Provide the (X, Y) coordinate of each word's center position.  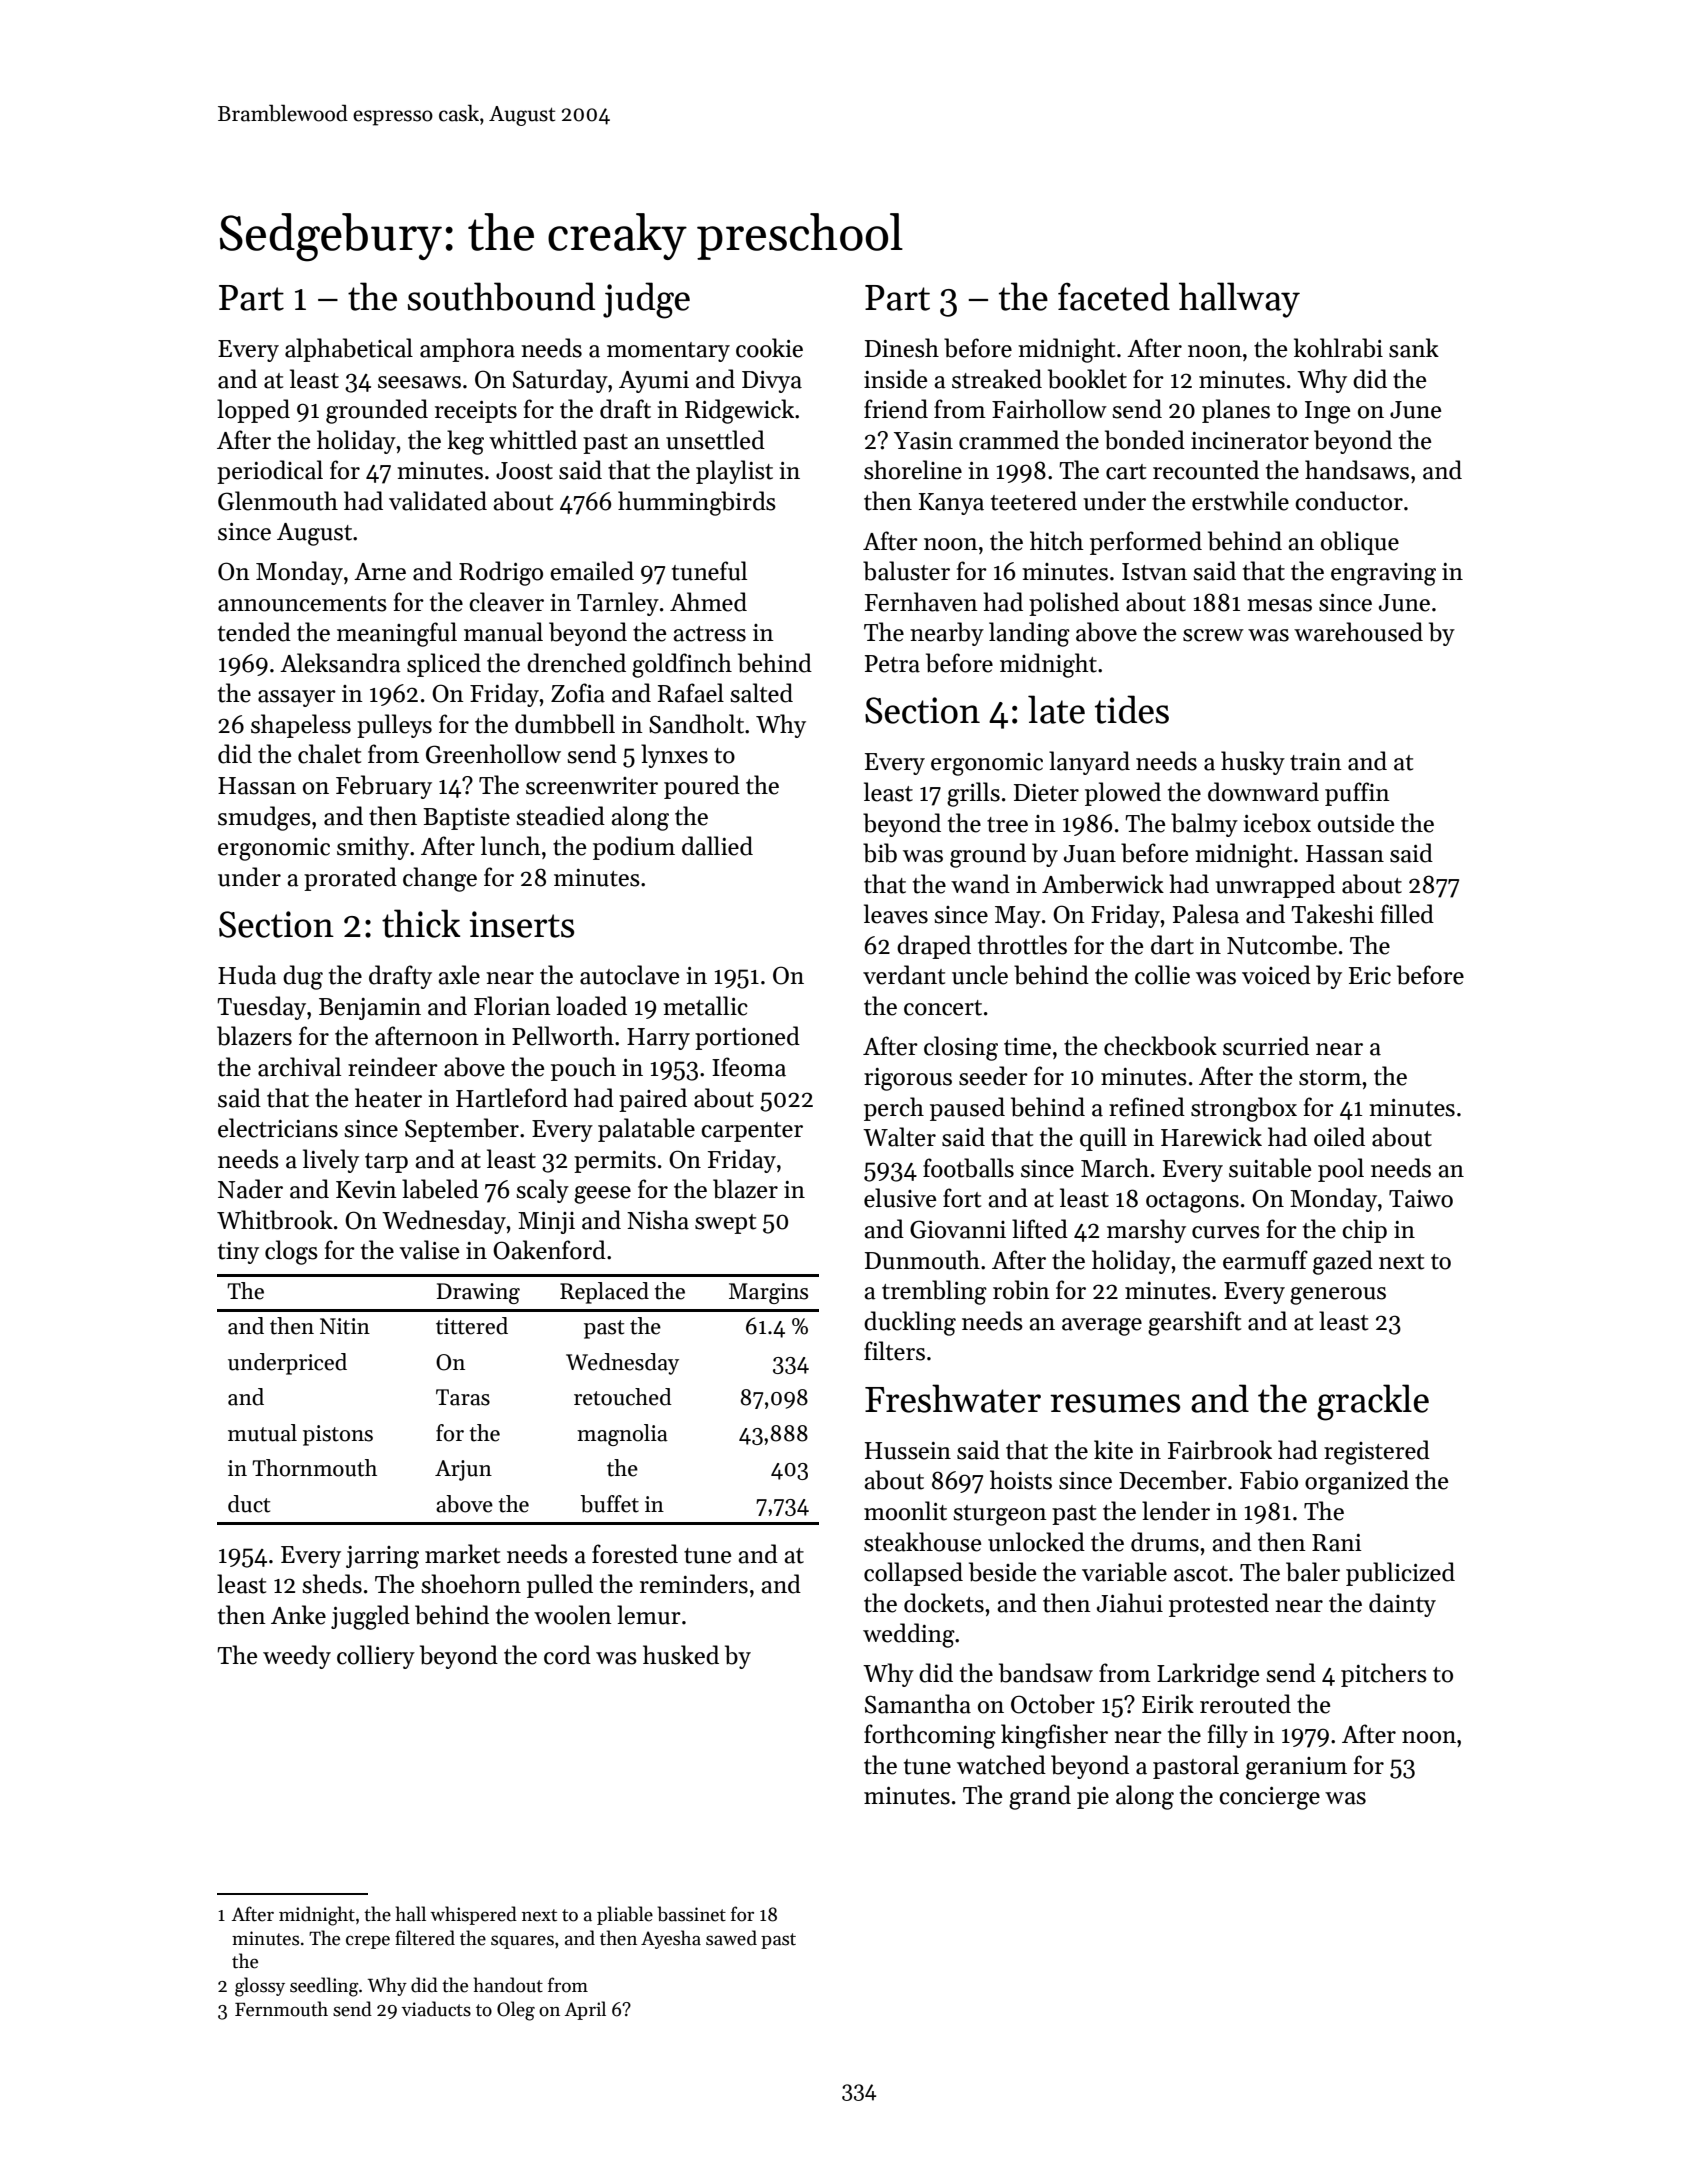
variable (1124, 1572)
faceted (1114, 296)
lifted (1040, 1229)
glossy (260, 1987)
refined (1147, 1107)
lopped (253, 411)
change (440, 879)
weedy (297, 1657)
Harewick (1211, 1137)
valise (429, 1250)
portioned (747, 1038)
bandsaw (1046, 1673)
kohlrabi (1338, 348)
